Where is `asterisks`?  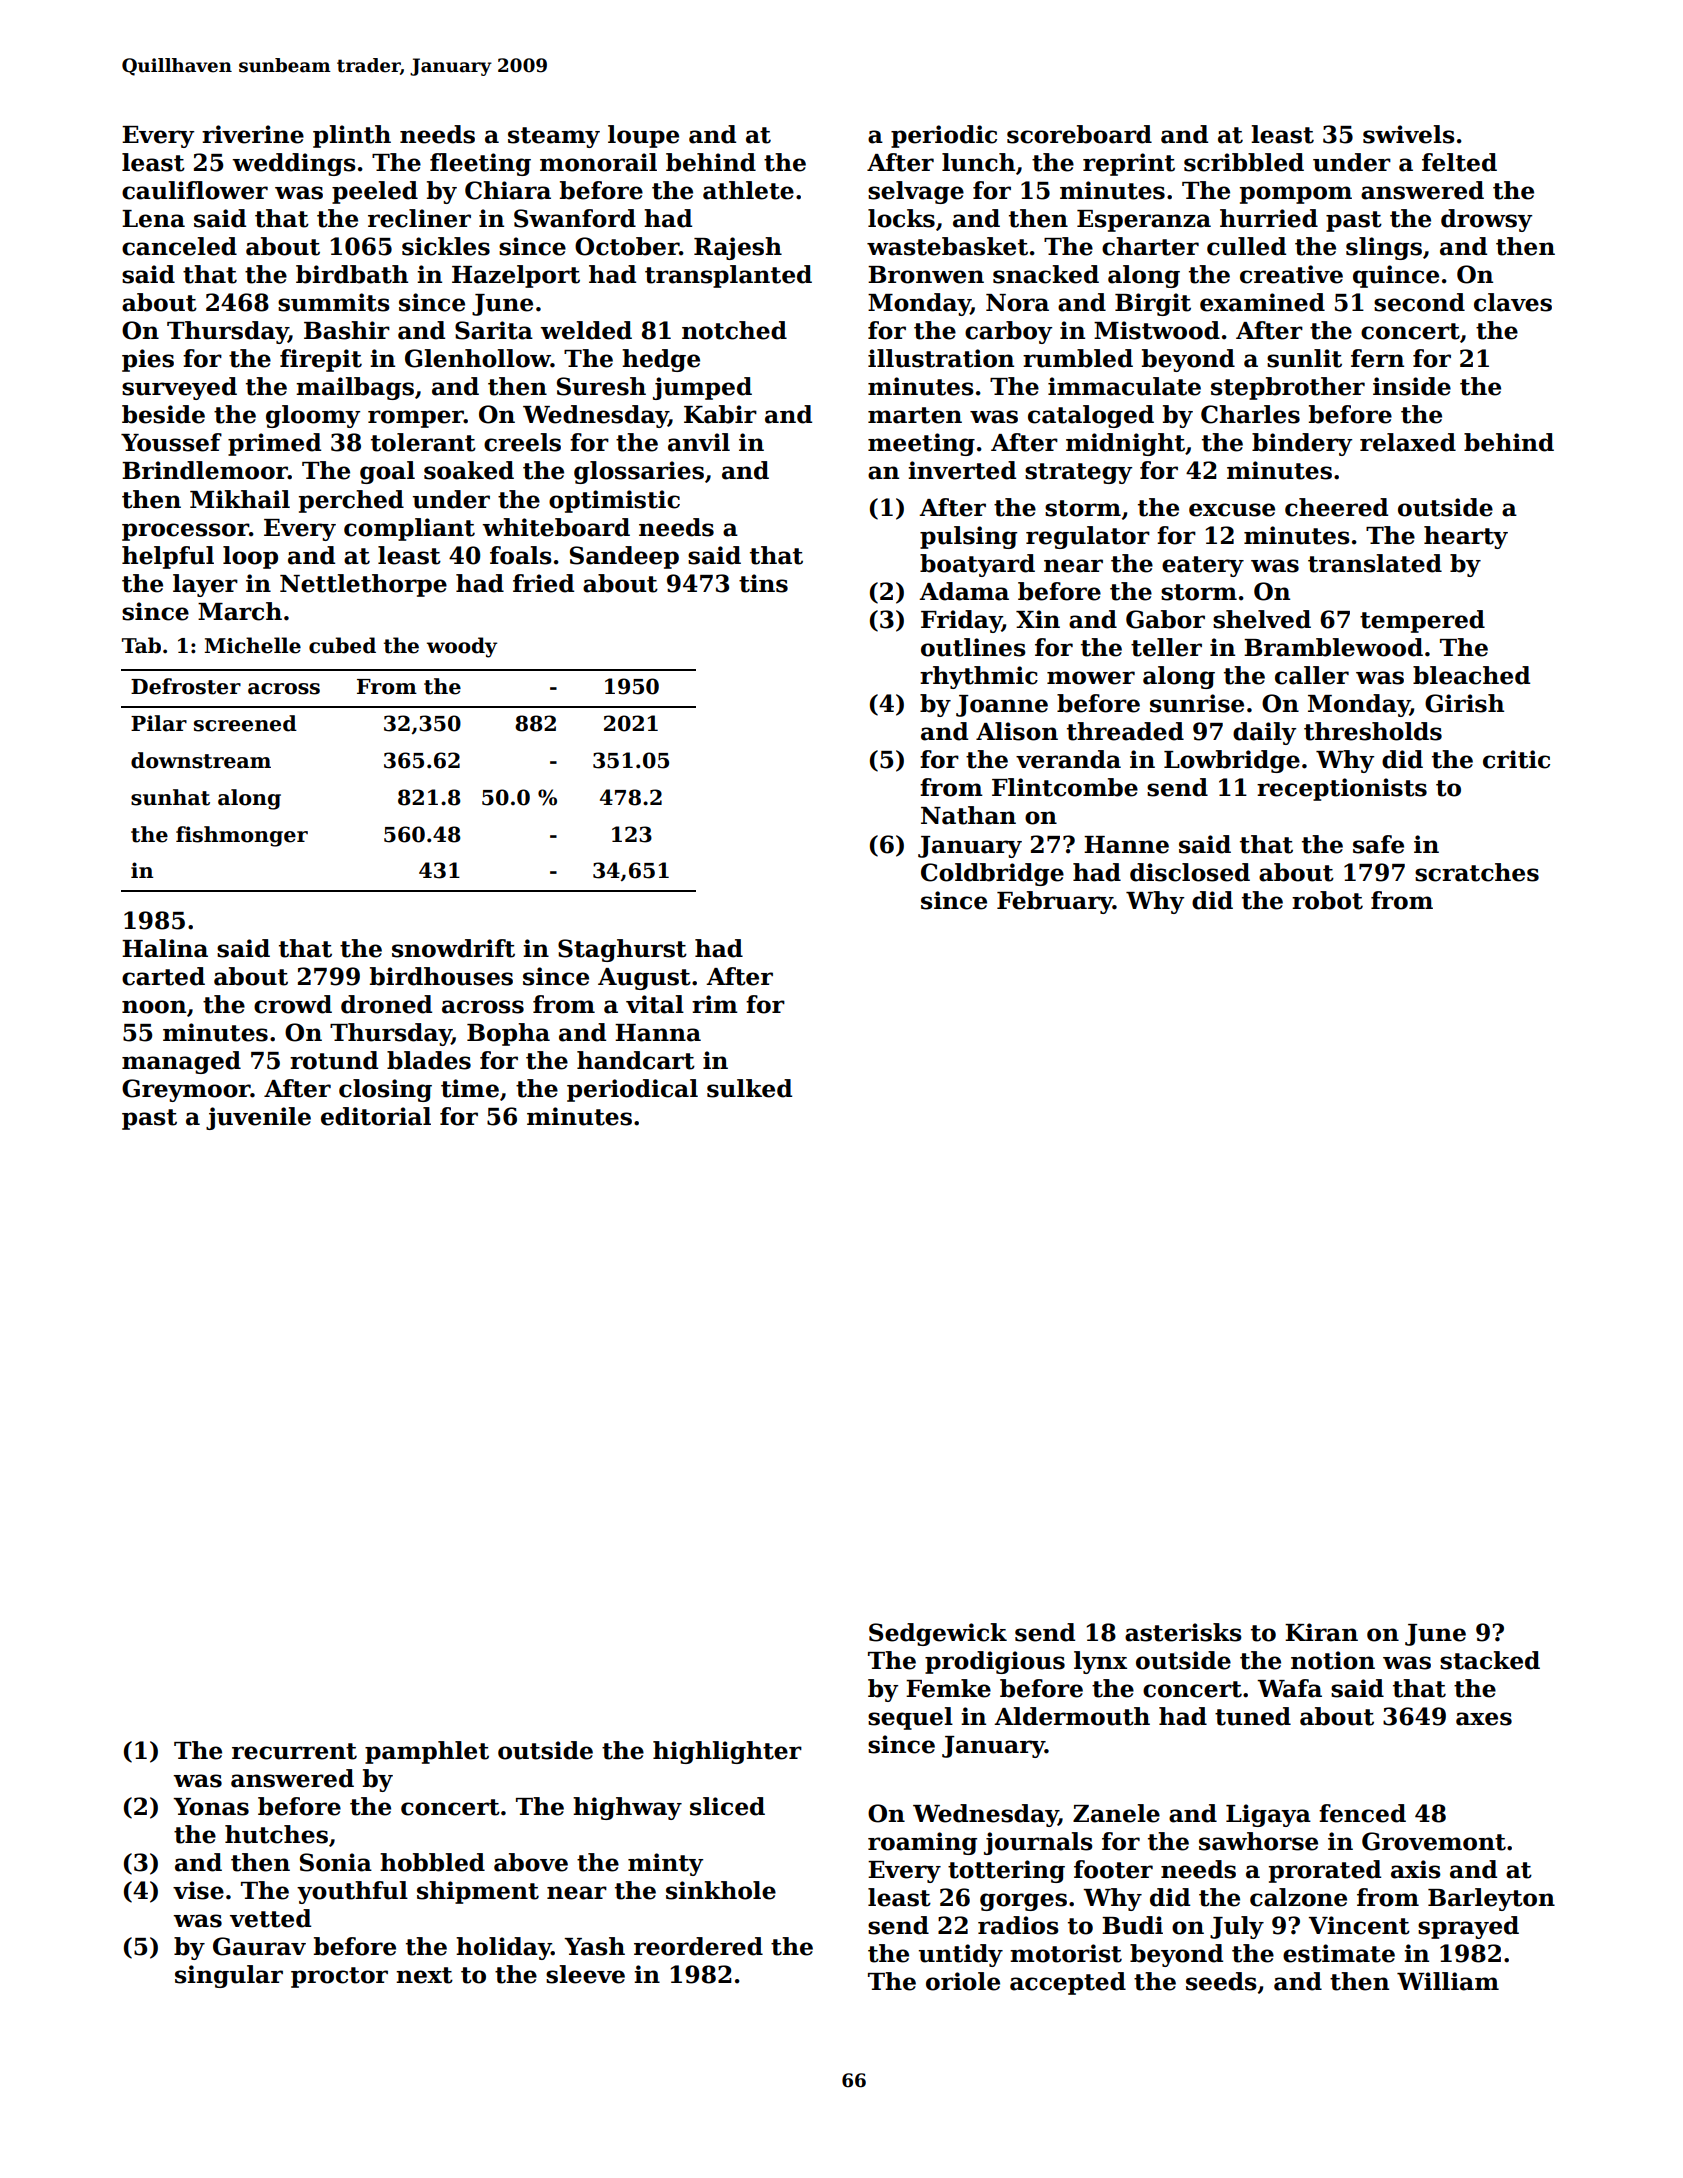 asterisks is located at coordinates (1183, 1632).
